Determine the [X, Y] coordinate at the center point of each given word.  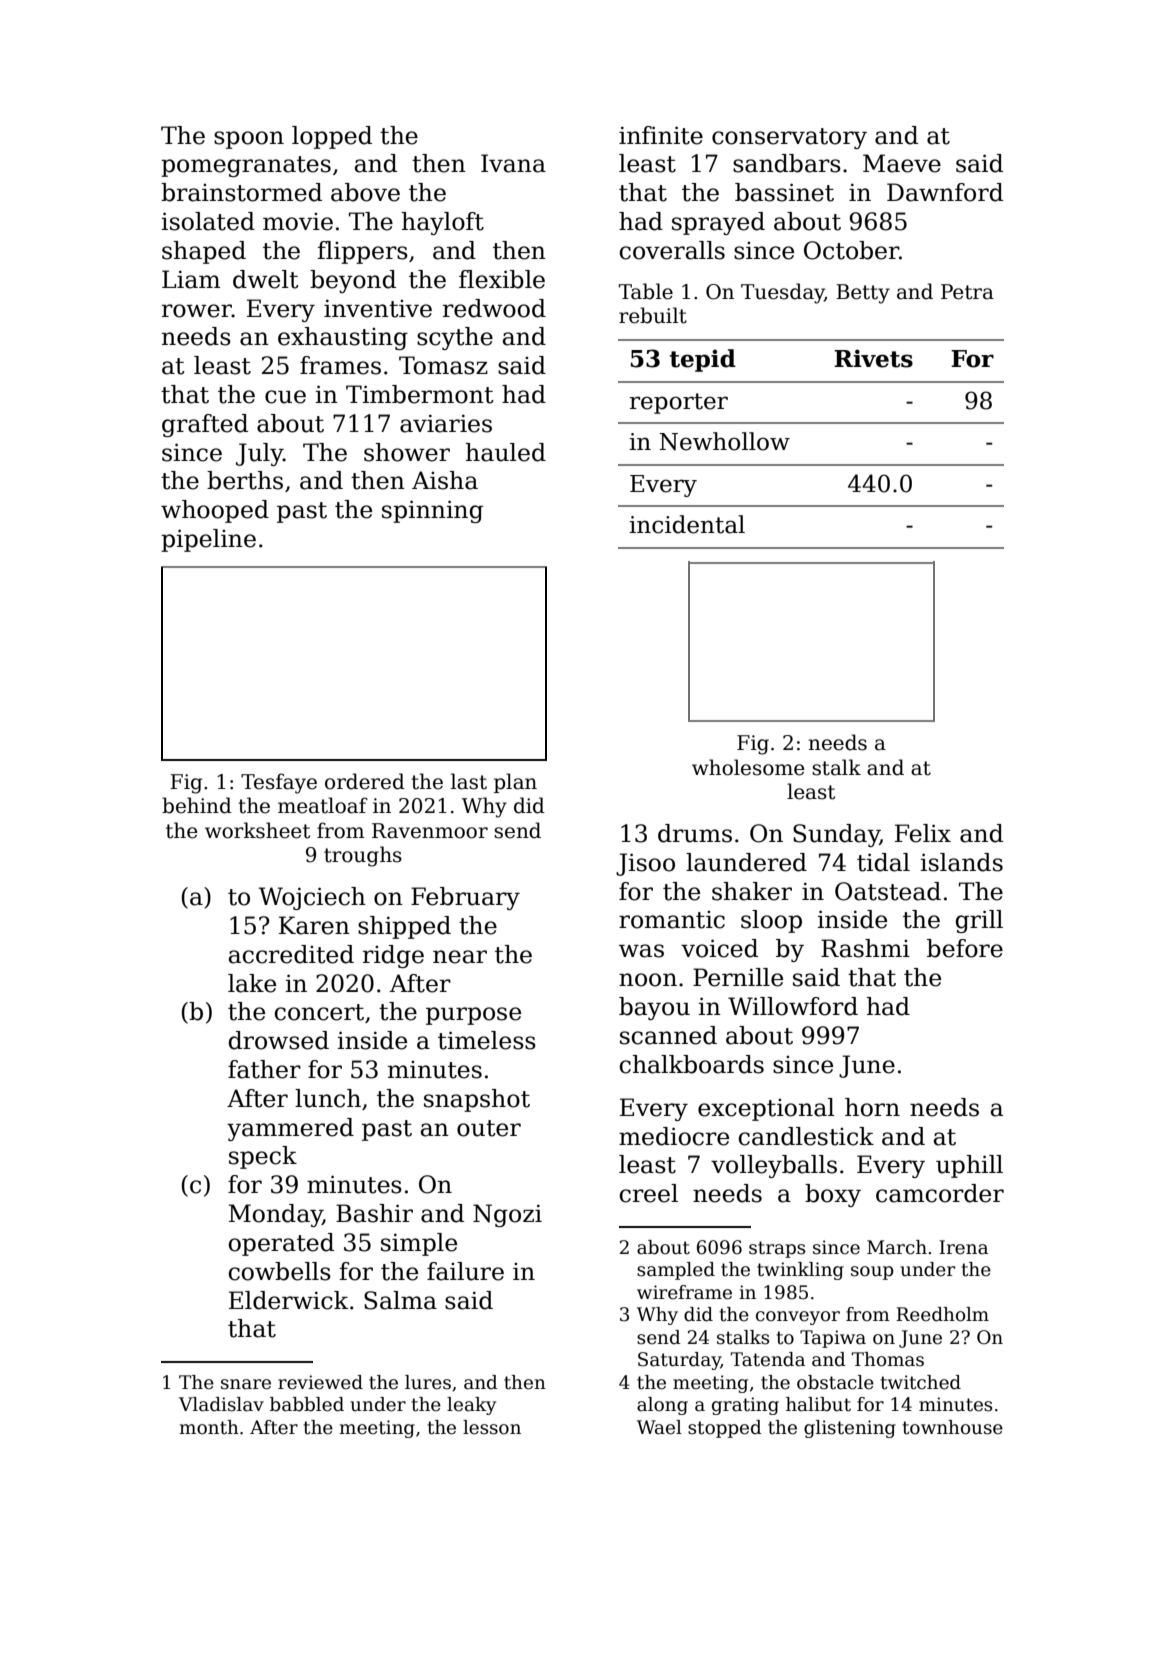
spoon [249, 140]
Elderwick [288, 1300]
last [469, 781]
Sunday [836, 835]
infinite [661, 135]
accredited [291, 954]
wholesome [748, 767]
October [851, 250]
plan [515, 783]
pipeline [208, 540]
